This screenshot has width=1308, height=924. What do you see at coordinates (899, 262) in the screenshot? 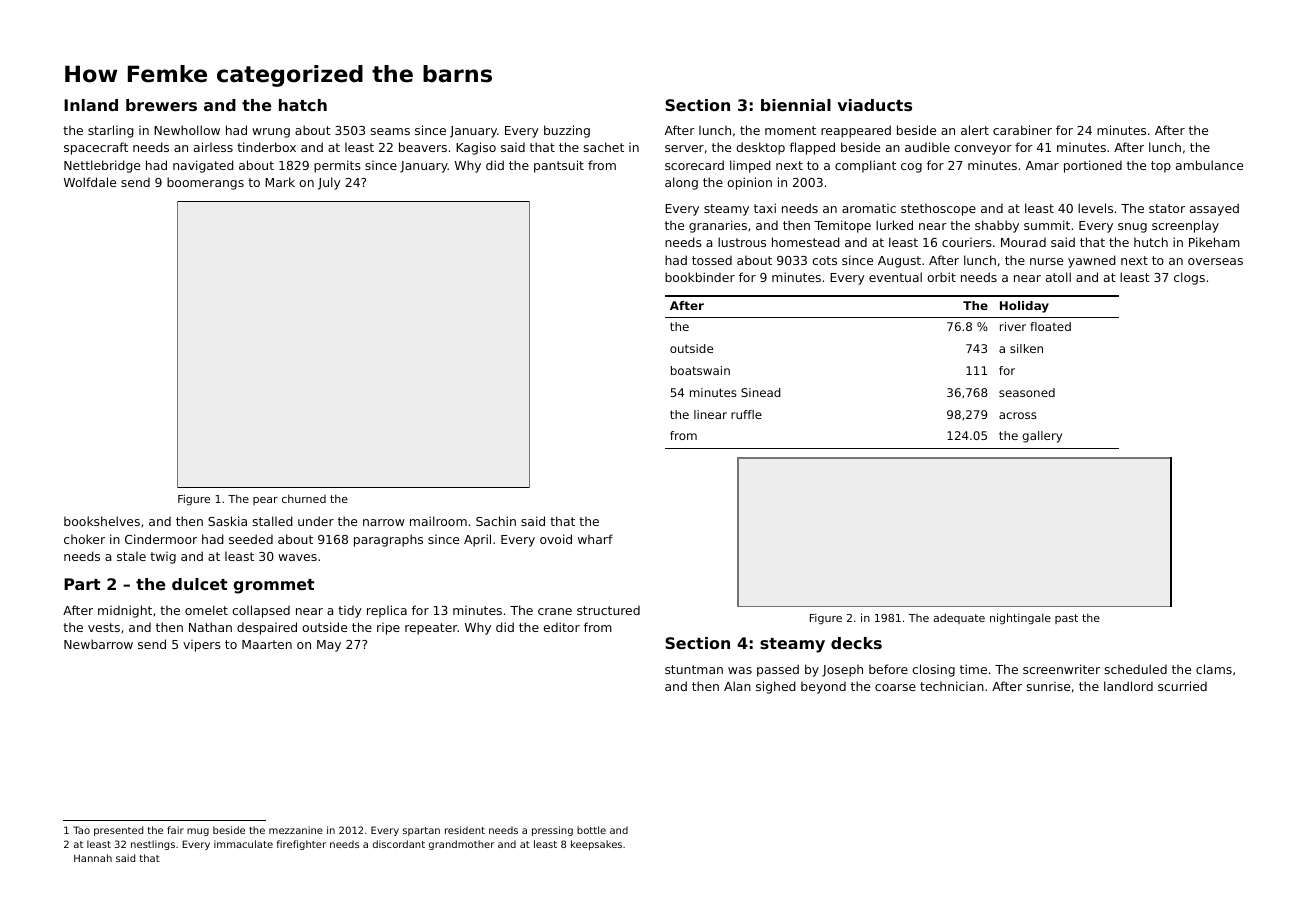
I see `August` at bounding box center [899, 262].
